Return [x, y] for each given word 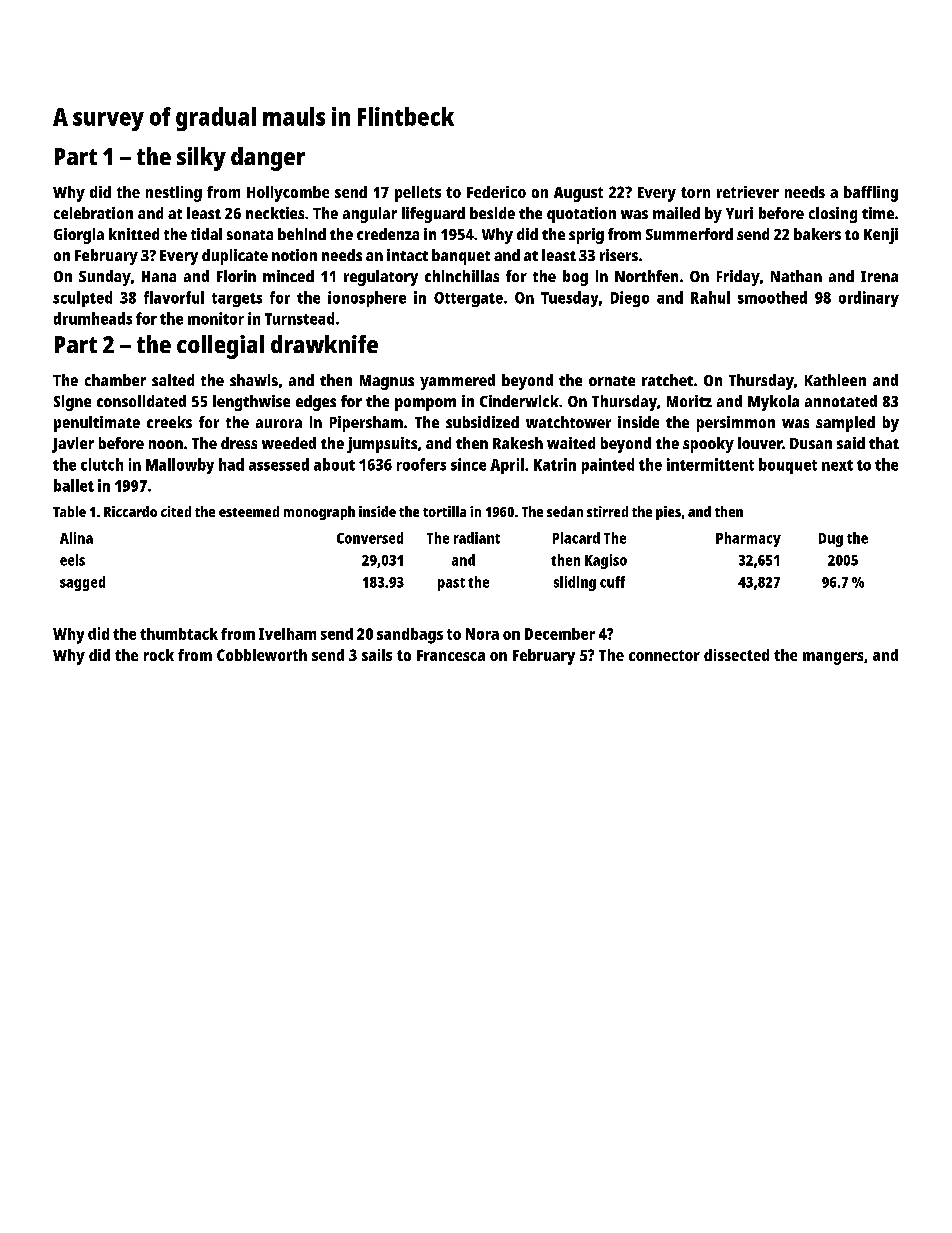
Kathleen [835, 380]
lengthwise [251, 403]
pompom [425, 404]
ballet [74, 485]
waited [571, 443]
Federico [496, 192]
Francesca [451, 655]
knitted [134, 234]
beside [492, 213]
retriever [748, 192]
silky [201, 159]
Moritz [689, 401]
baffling [871, 194]
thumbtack [179, 634]
